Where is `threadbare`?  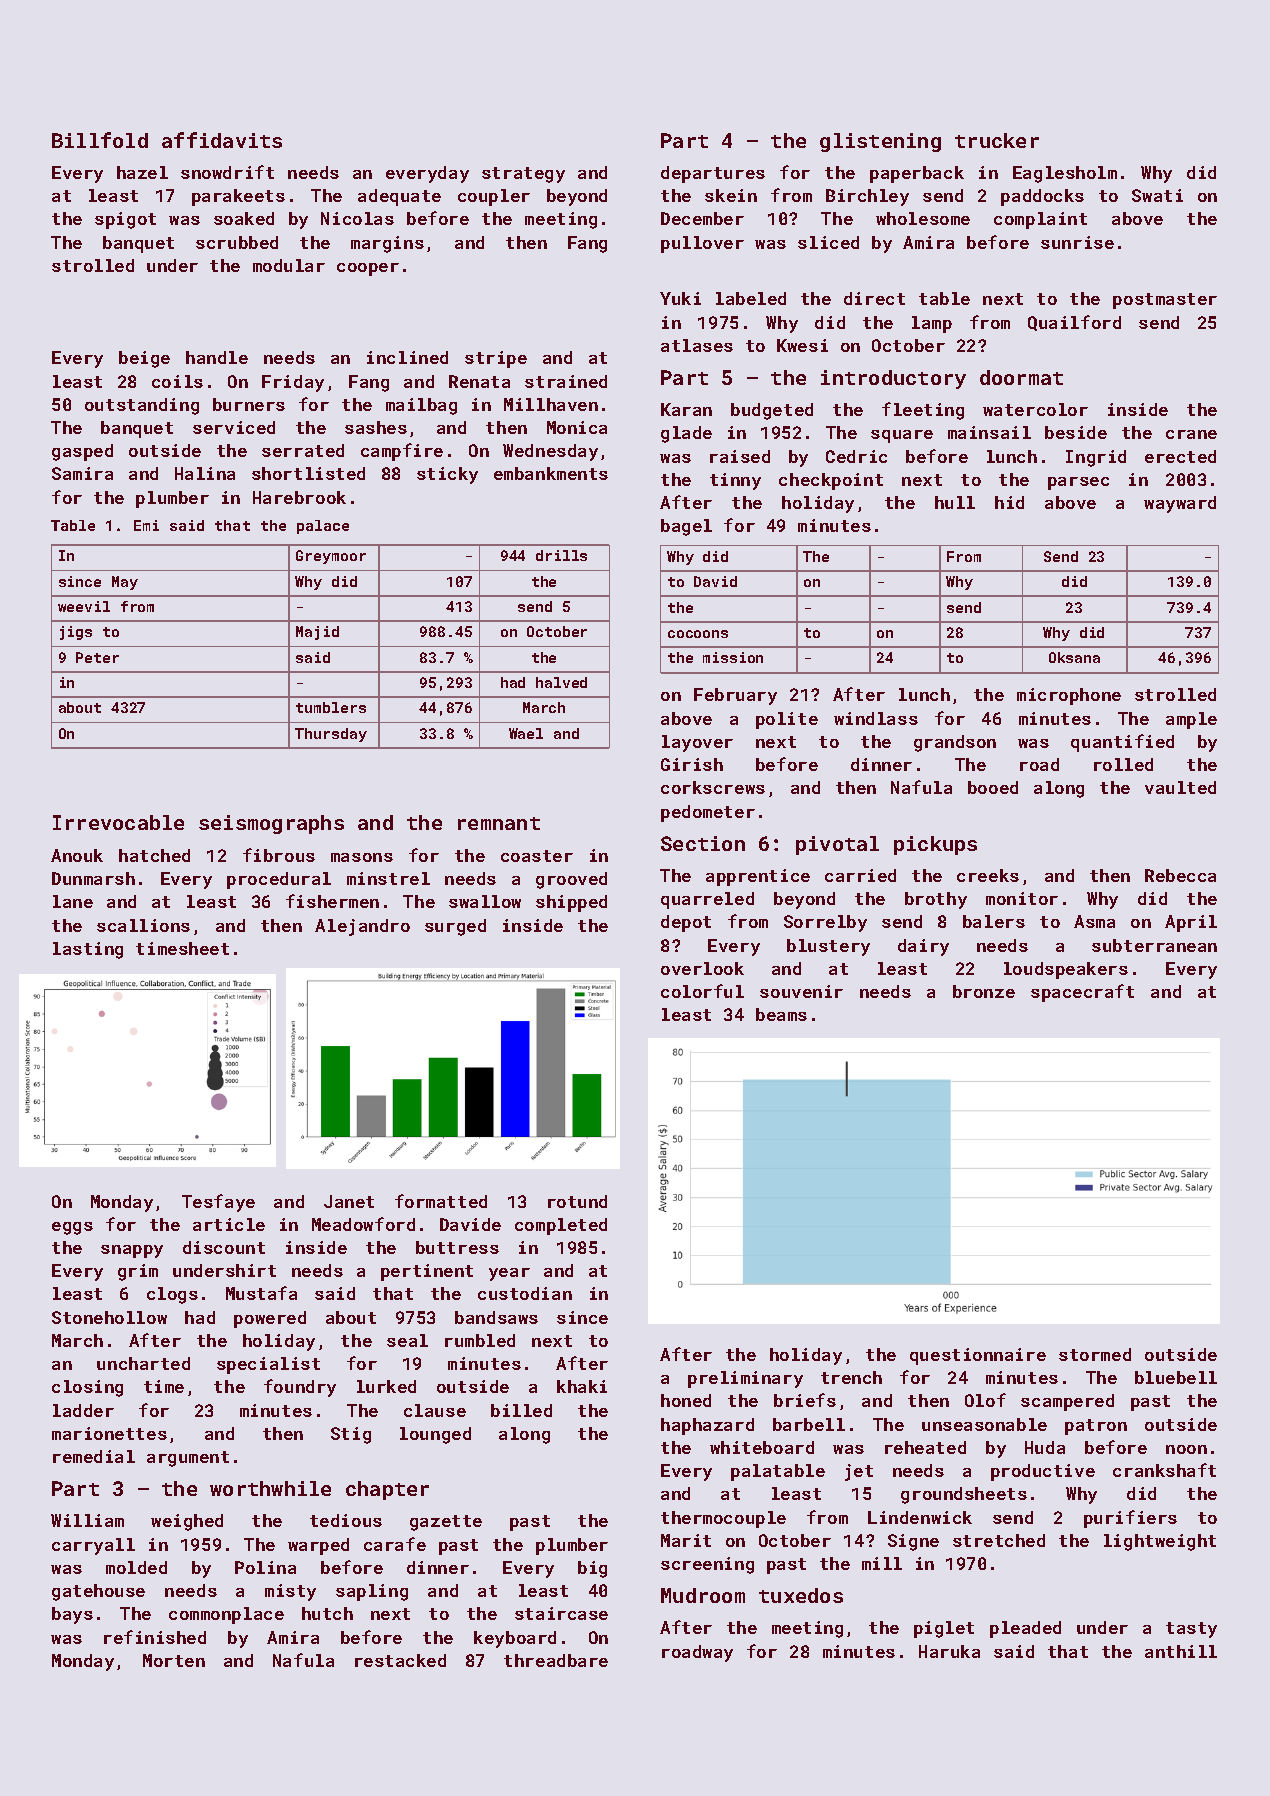 threadbare is located at coordinates (556, 1660).
